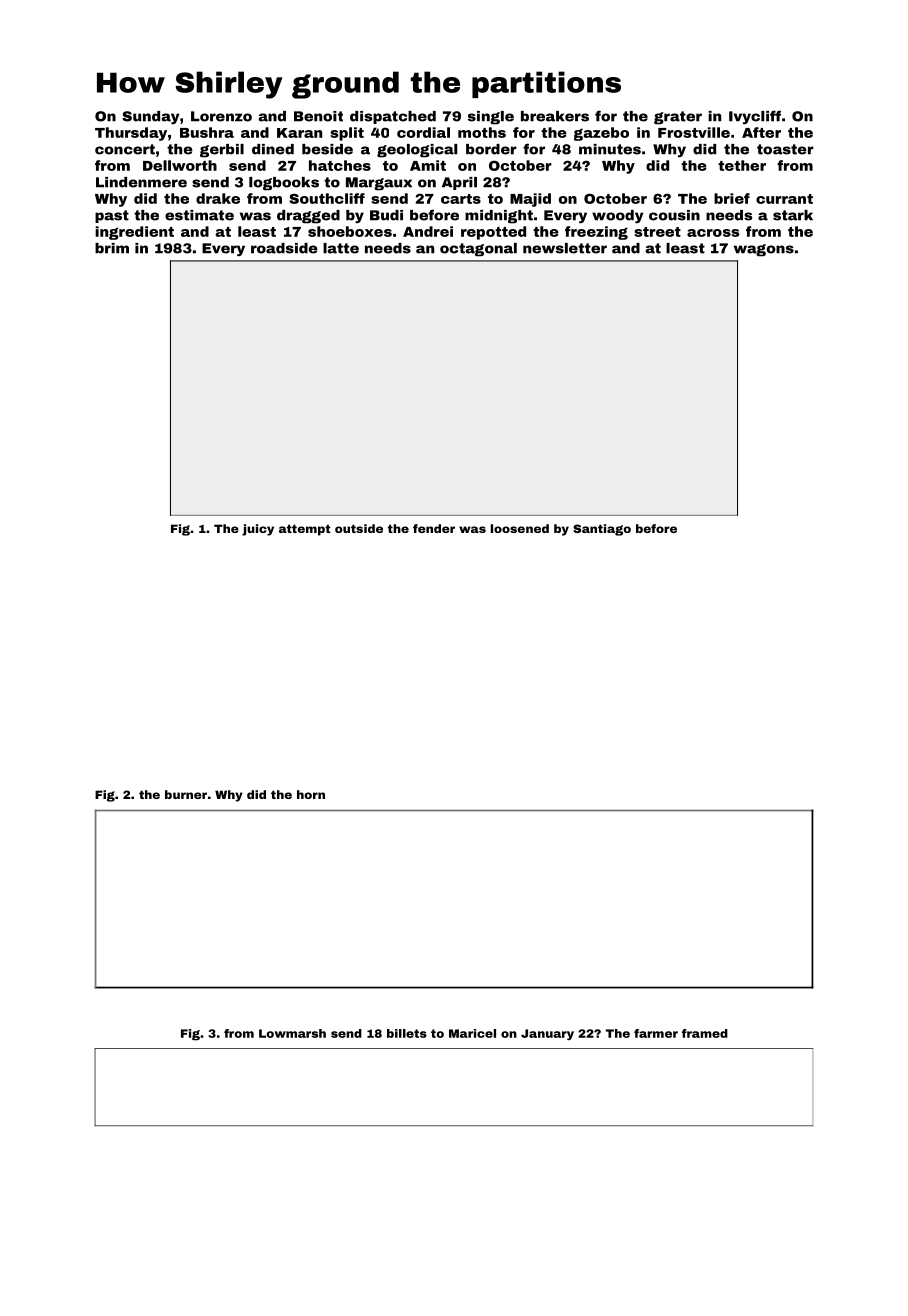  Describe the element at coordinates (284, 248) in the screenshot. I see `roadside` at that location.
